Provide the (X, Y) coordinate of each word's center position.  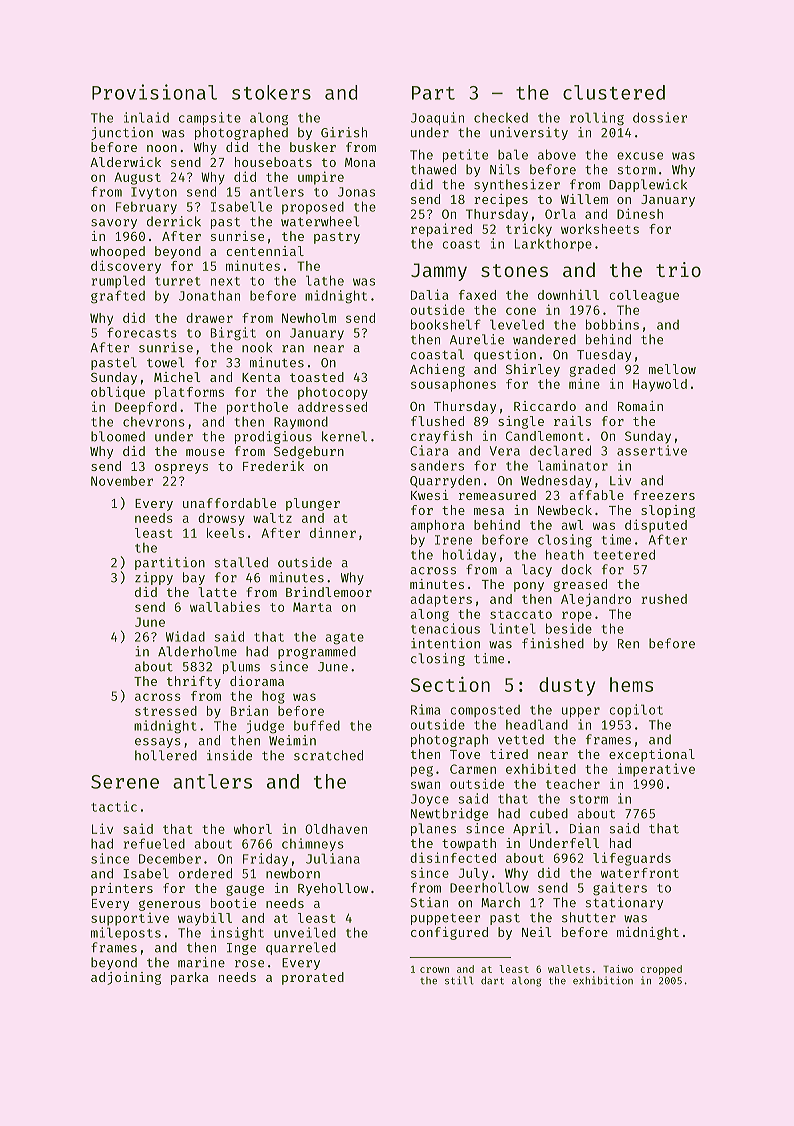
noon (162, 148)
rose (249, 964)
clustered (614, 92)
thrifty (194, 682)
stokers (271, 92)
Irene (453, 540)
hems (631, 684)
